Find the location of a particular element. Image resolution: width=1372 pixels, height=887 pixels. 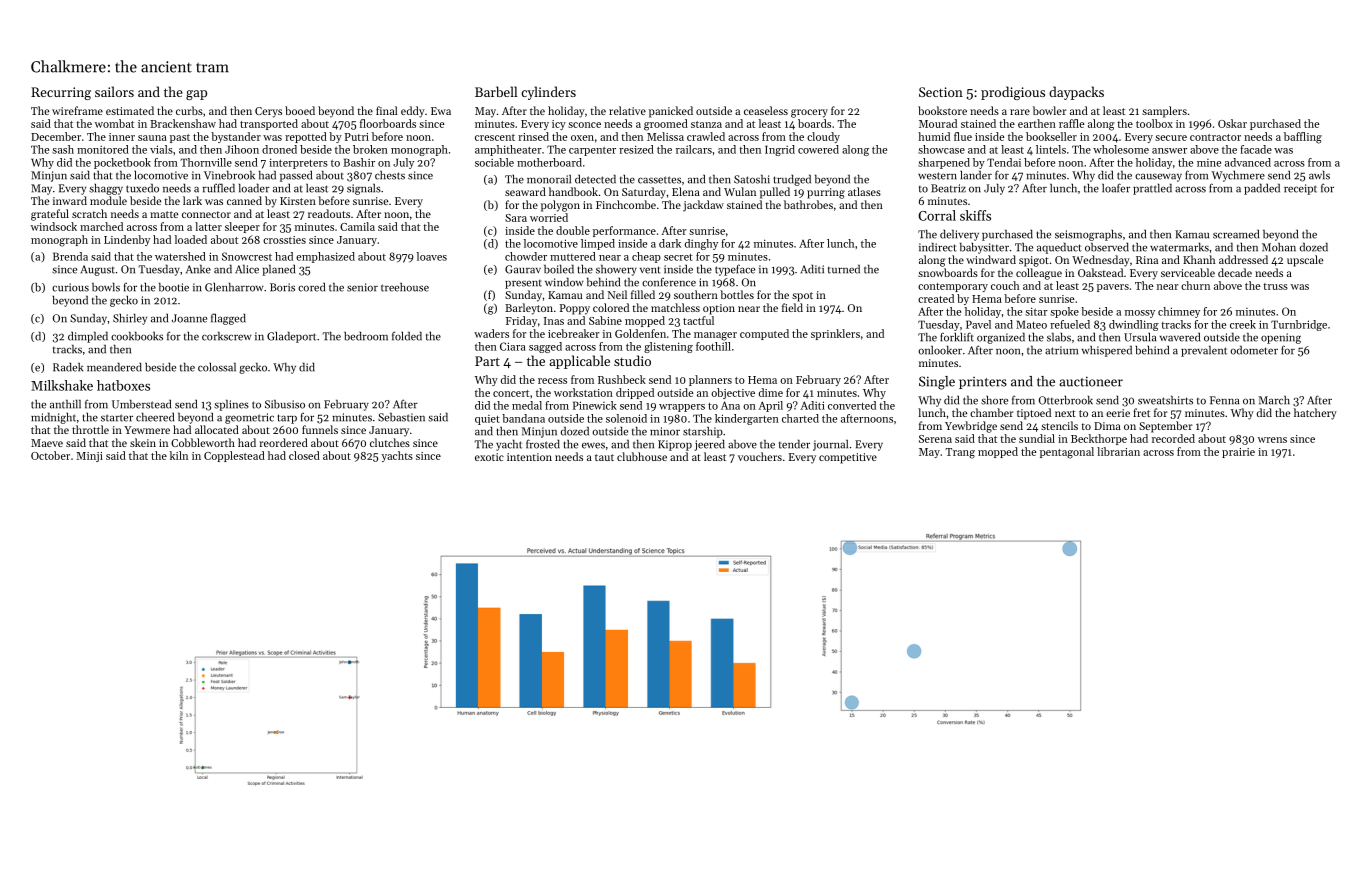

bathrobes is located at coordinates (808, 204).
